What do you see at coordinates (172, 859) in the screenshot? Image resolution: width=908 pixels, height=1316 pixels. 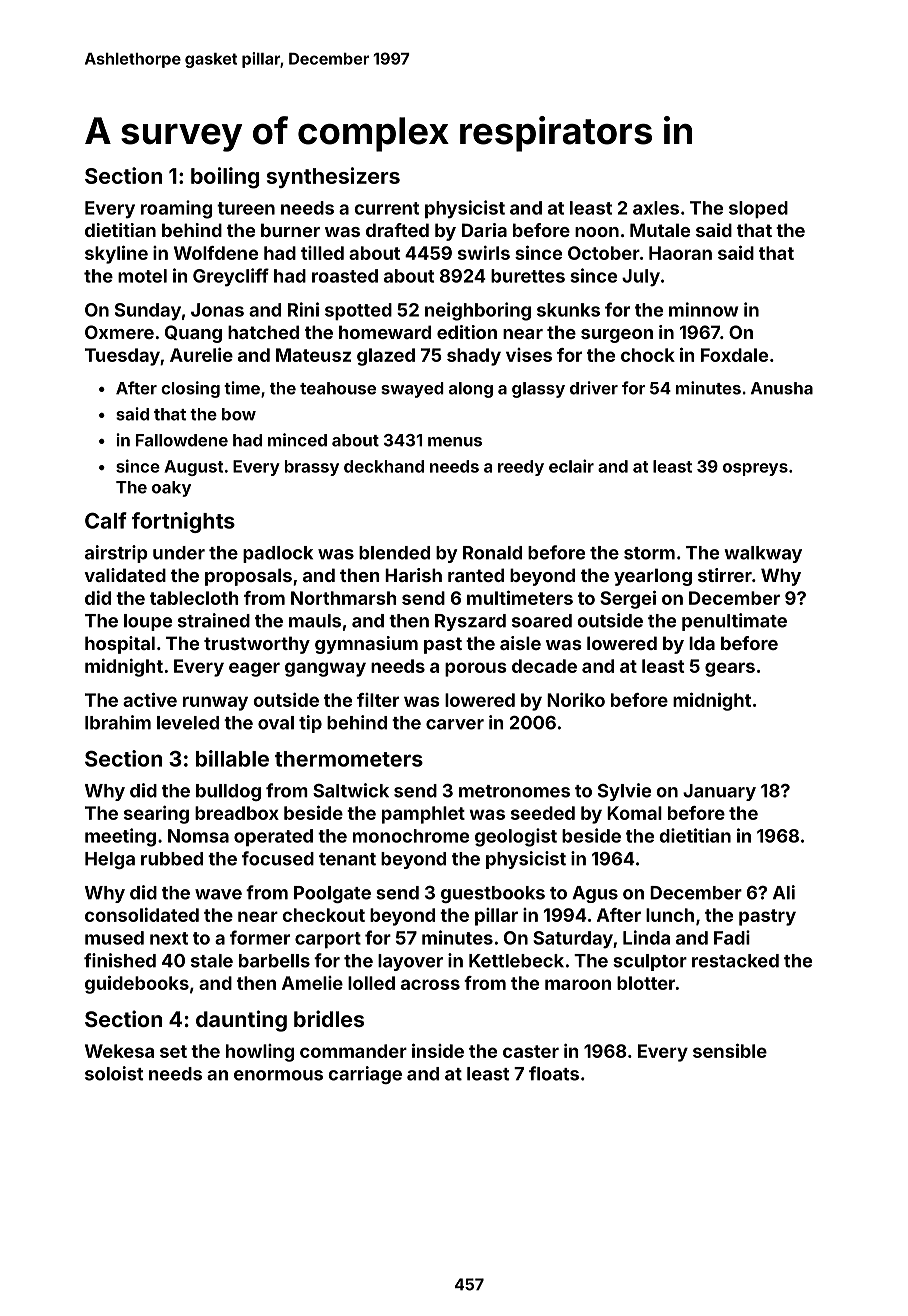 I see `rubbed` at bounding box center [172, 859].
